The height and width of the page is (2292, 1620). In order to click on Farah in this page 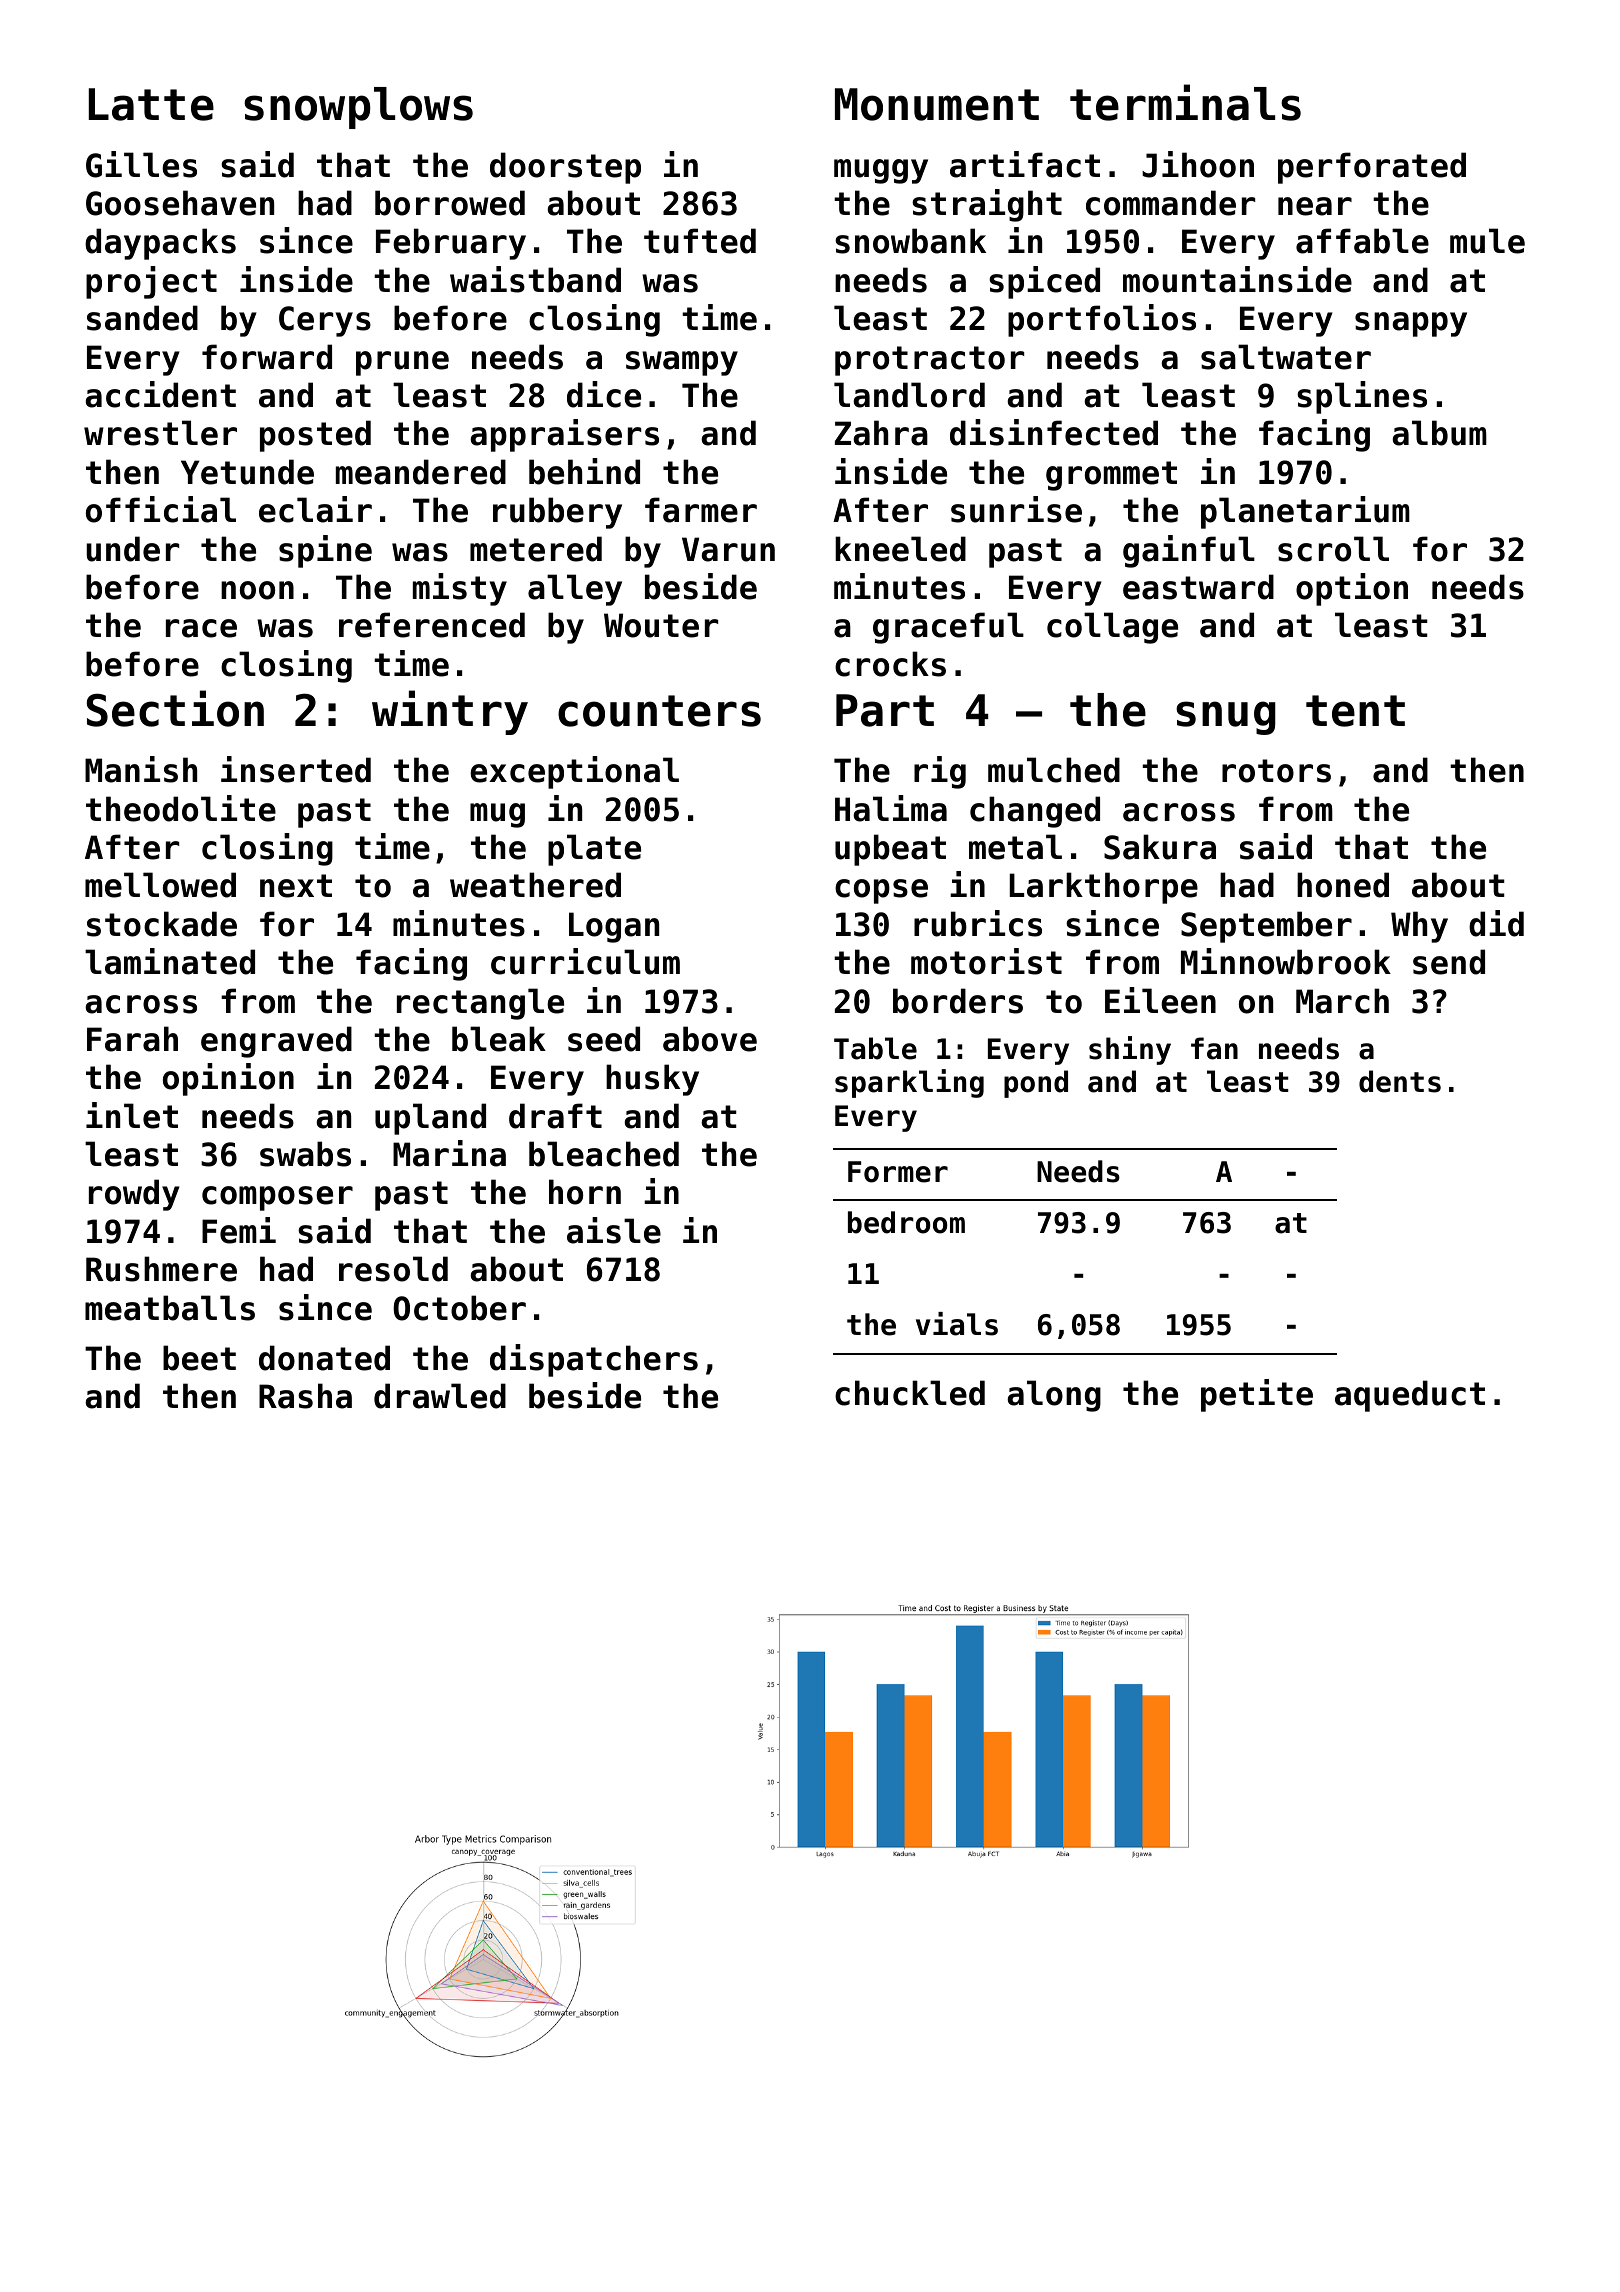, I will do `click(132, 1039)`.
